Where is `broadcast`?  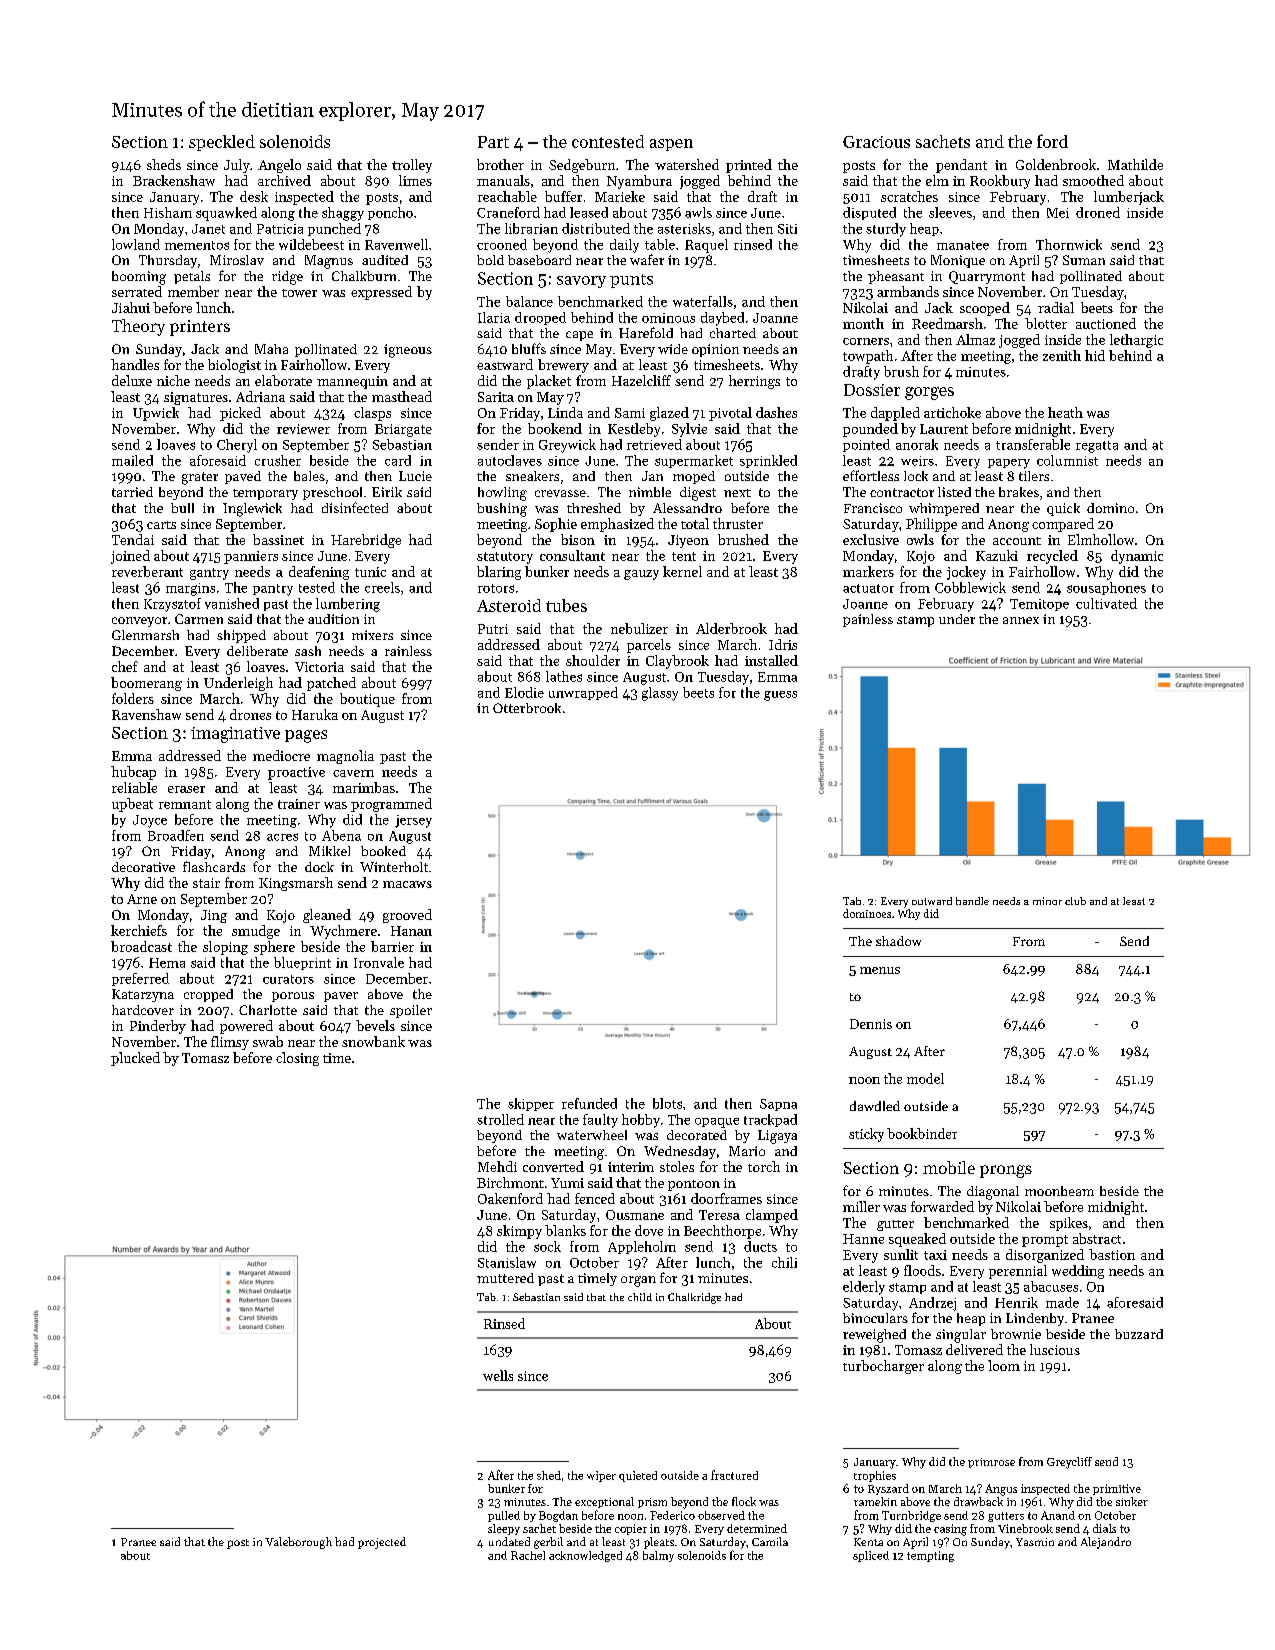 broadcast is located at coordinates (141, 946).
